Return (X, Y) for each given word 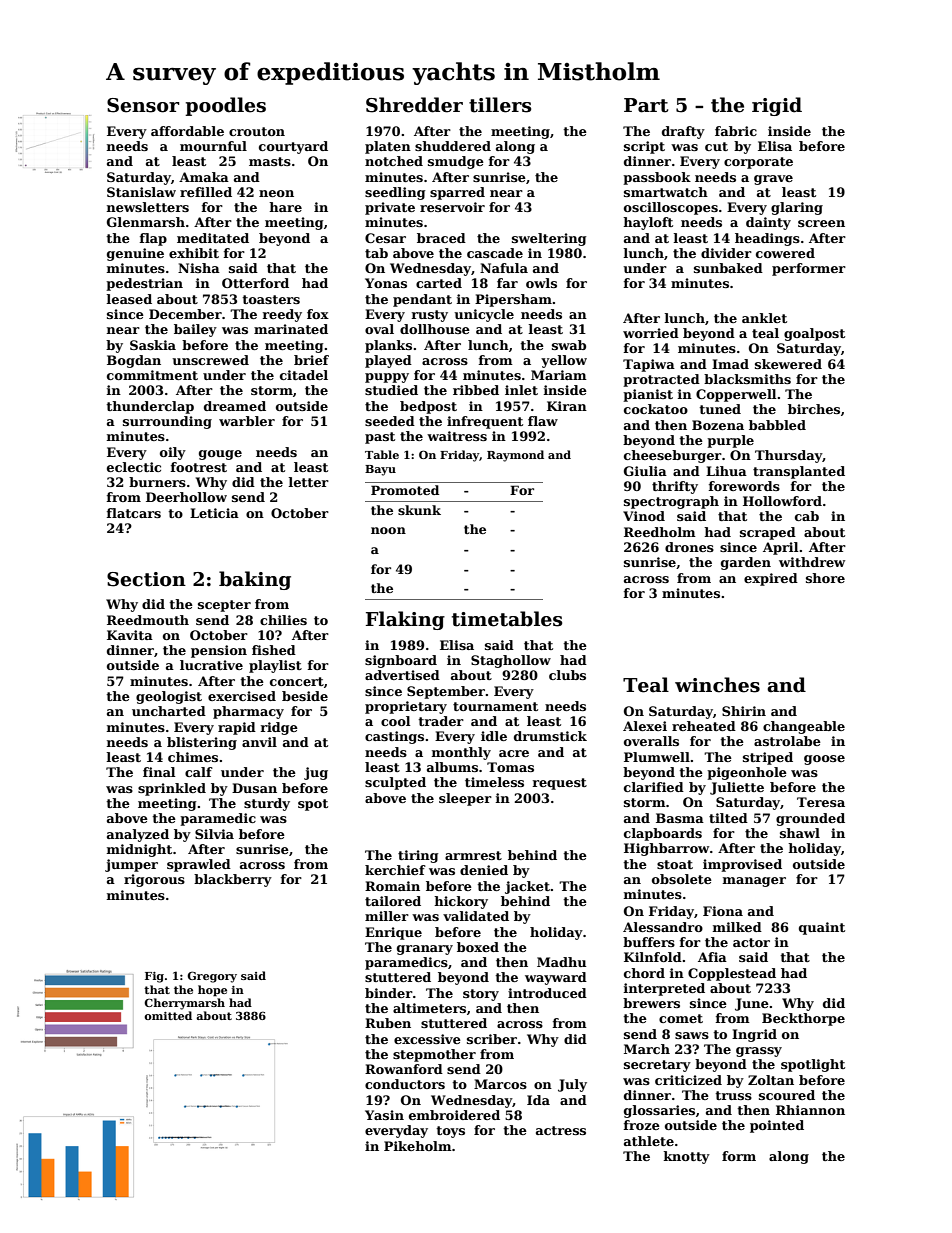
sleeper (465, 799)
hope (212, 991)
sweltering (549, 239)
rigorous (154, 880)
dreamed (235, 406)
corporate (758, 163)
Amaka (204, 177)
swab (569, 345)
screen (821, 223)
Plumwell (657, 757)
